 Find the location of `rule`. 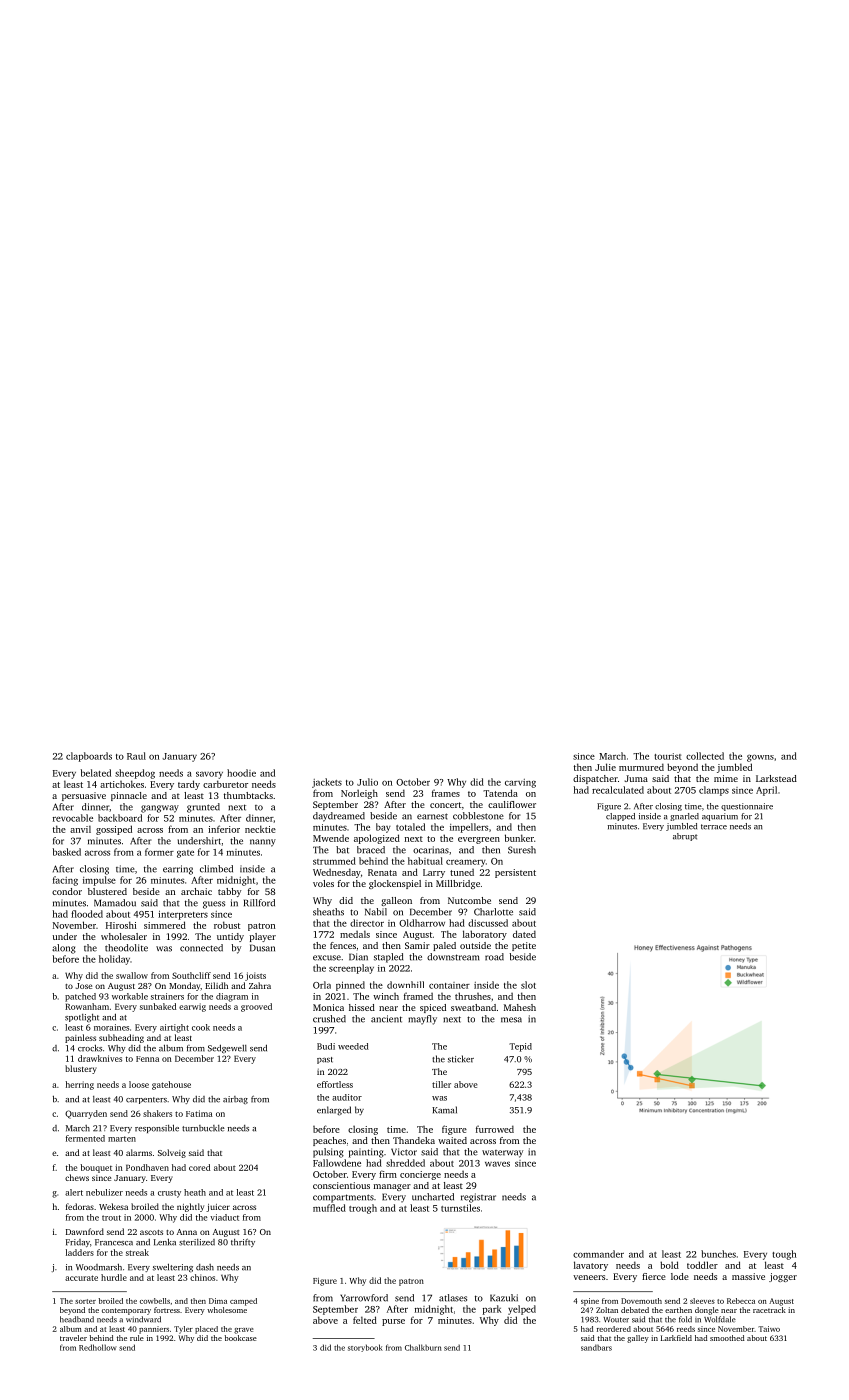

rule is located at coordinates (137, 1338).
